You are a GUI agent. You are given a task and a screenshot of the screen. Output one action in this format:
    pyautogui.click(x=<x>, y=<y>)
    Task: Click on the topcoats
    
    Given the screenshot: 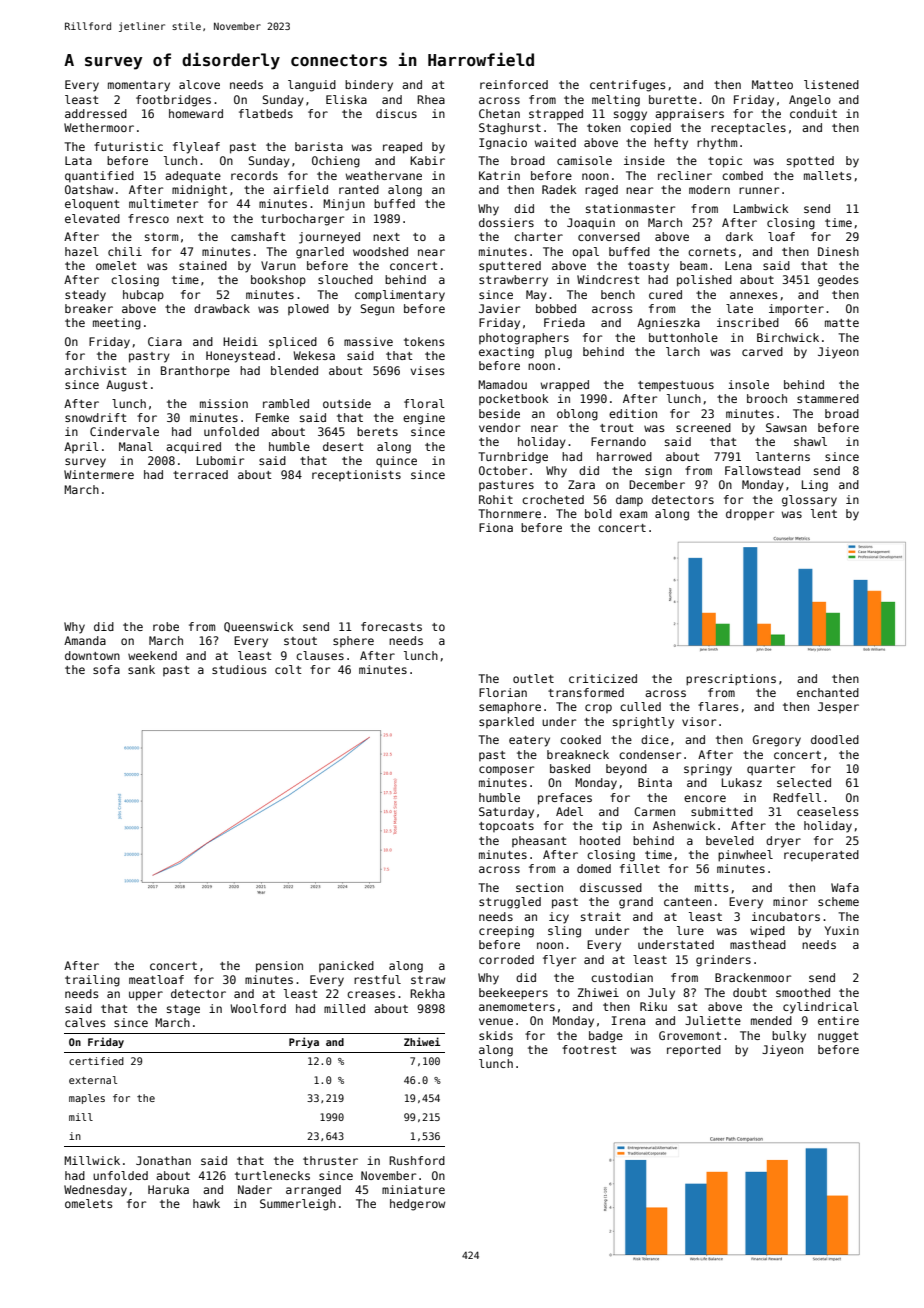 What is the action you would take?
    pyautogui.click(x=506, y=827)
